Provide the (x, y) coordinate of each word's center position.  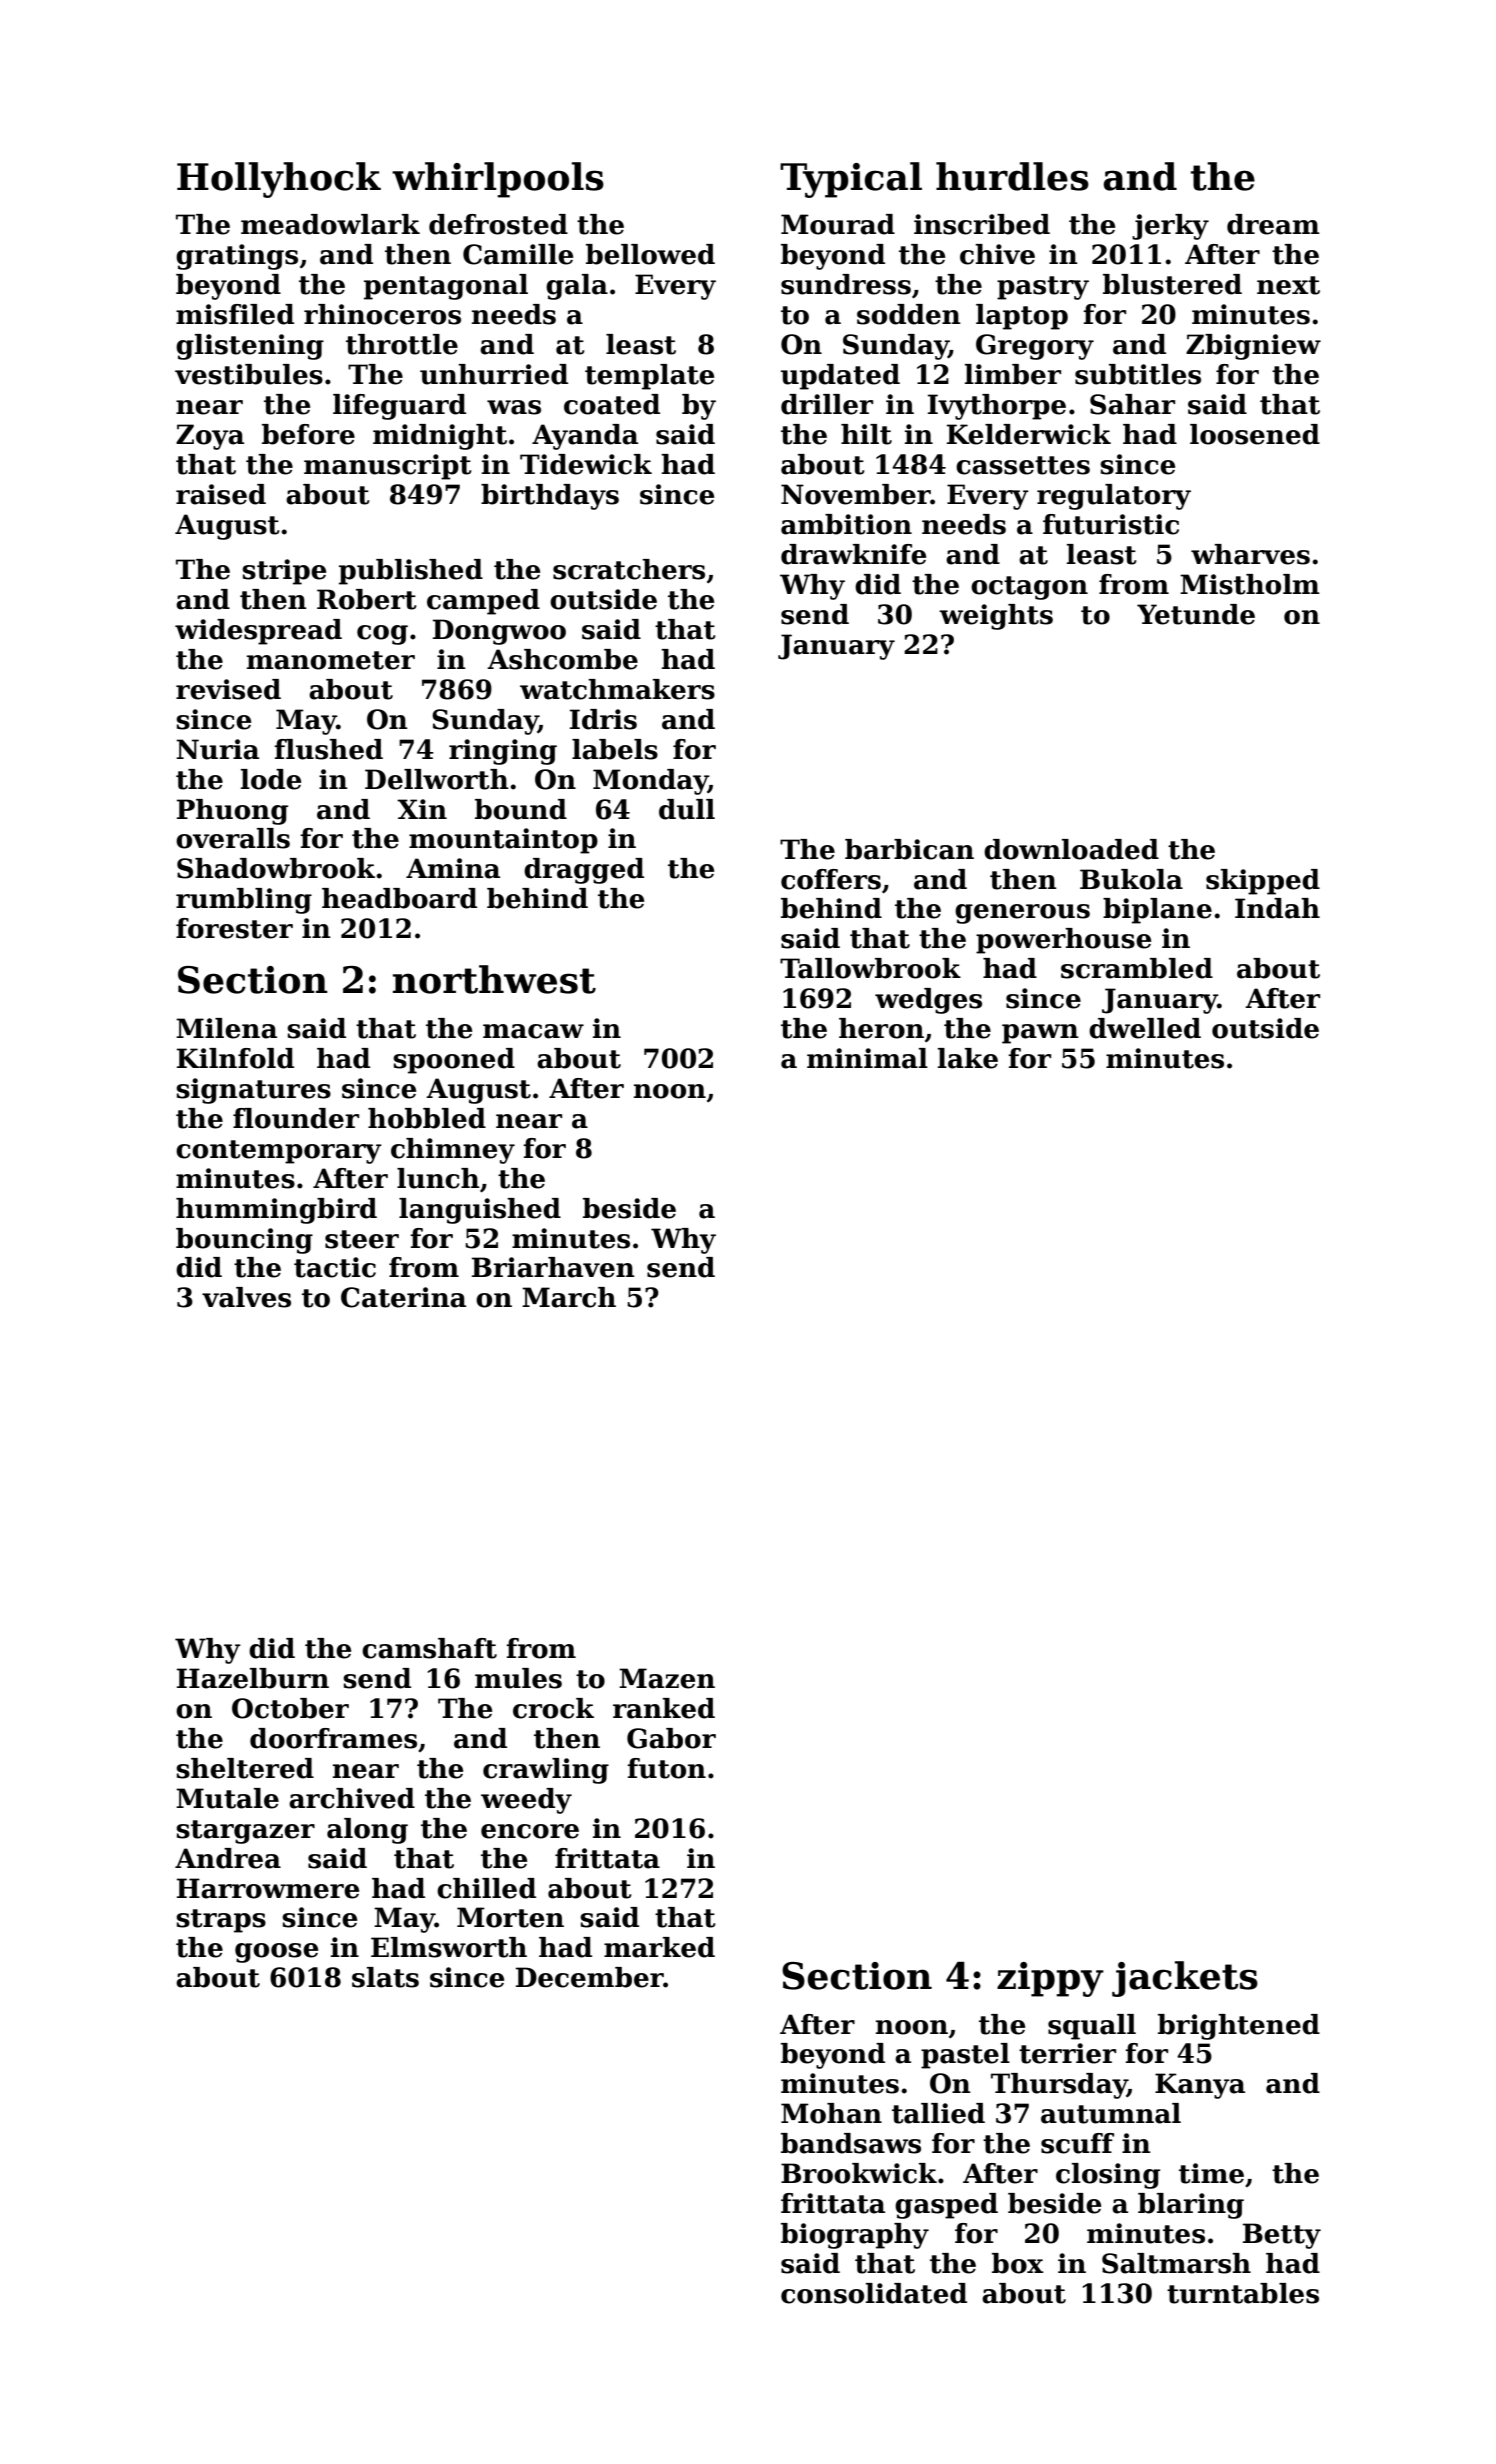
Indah (1277, 908)
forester (234, 928)
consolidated (874, 2293)
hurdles (1012, 176)
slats (385, 1977)
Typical (851, 180)
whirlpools (498, 180)
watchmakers (617, 689)
